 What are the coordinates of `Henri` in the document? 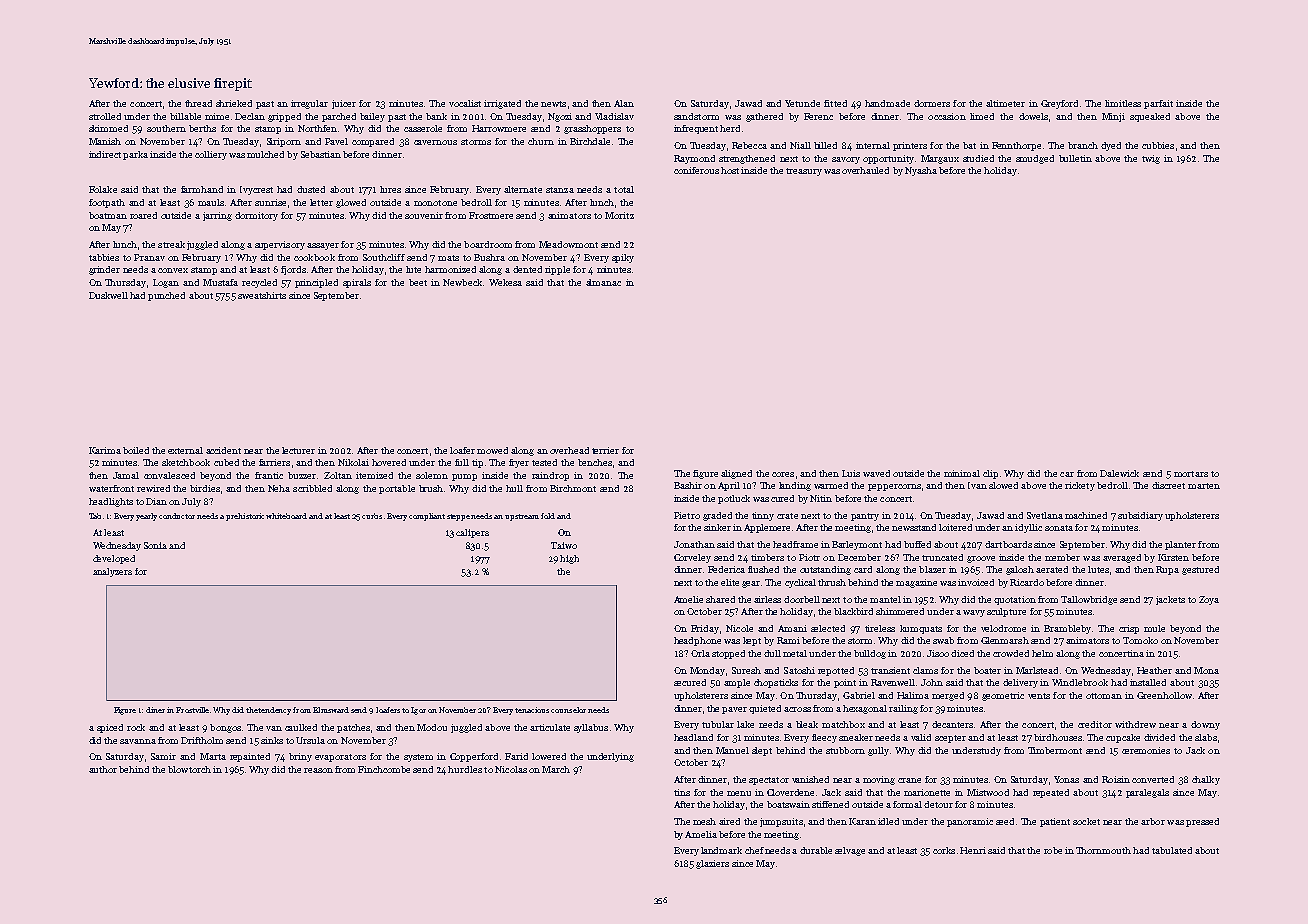 It's located at (973, 850).
